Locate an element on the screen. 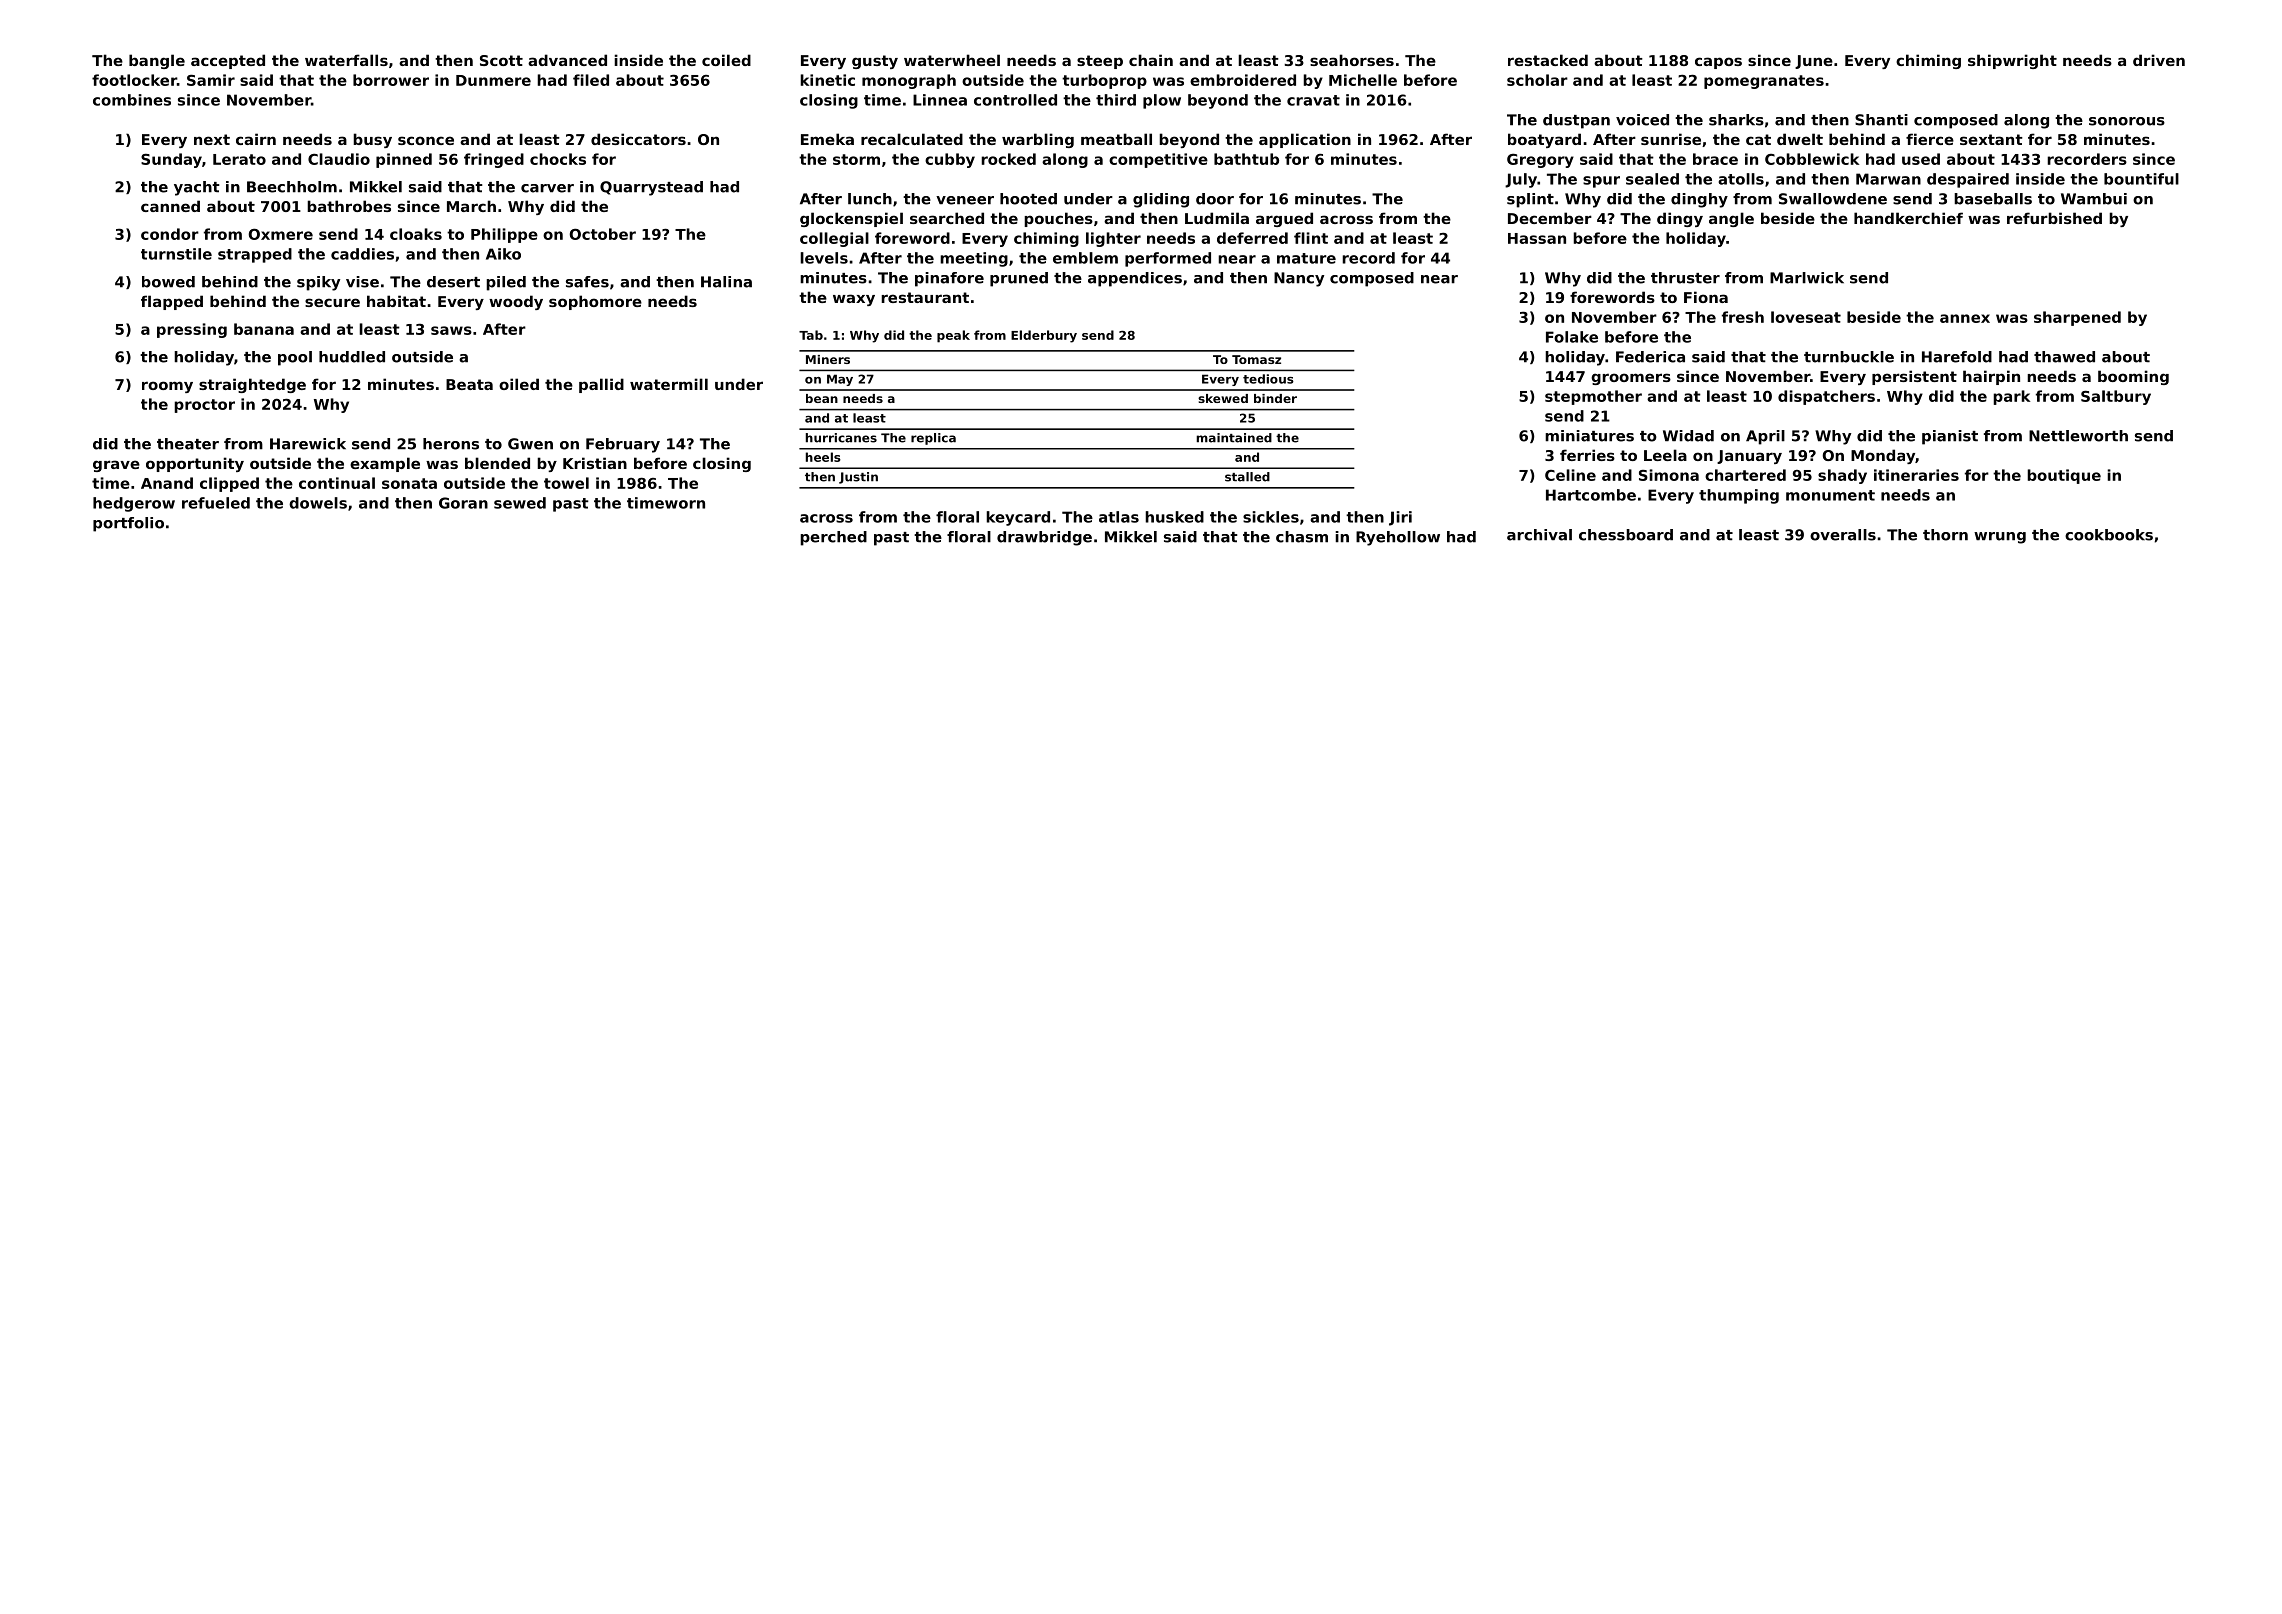  Marlwick is located at coordinates (1807, 278).
